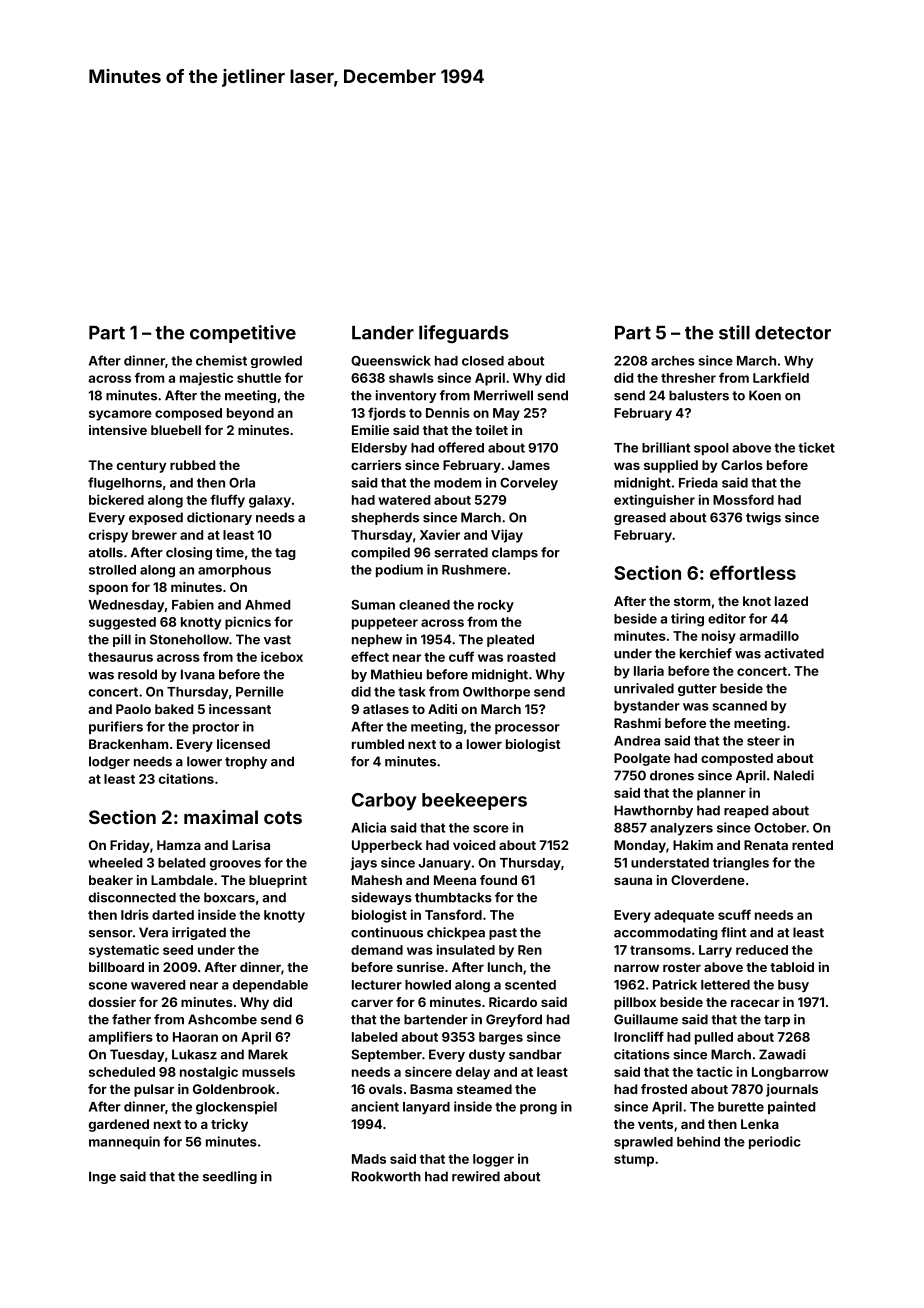 This page has width=924, height=1308. Describe the element at coordinates (698, 1141) in the page. I see `behind` at that location.
